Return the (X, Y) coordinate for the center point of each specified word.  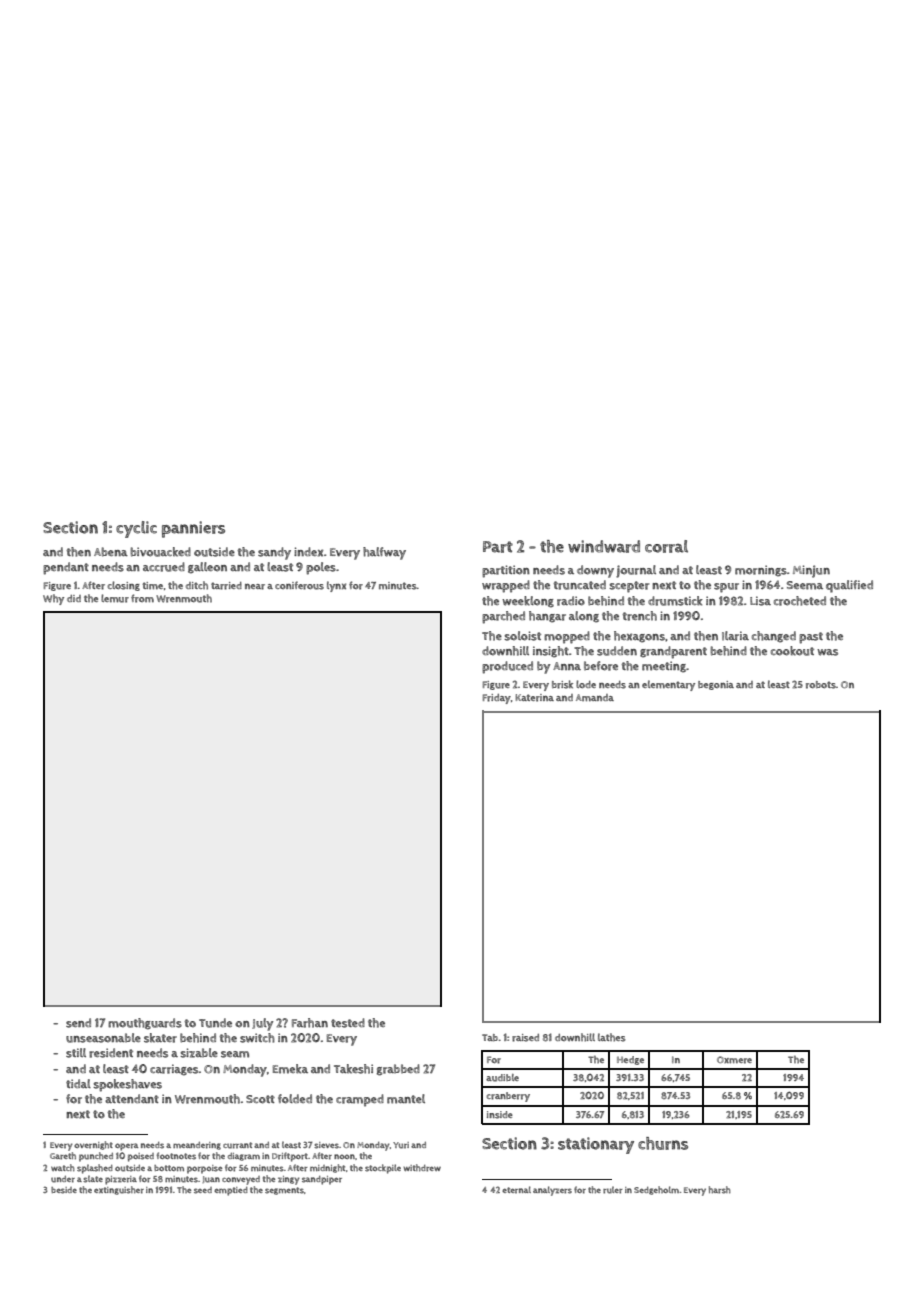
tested (348, 1023)
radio (571, 601)
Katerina (534, 698)
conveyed (241, 1180)
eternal (516, 1189)
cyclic (136, 529)
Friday (497, 699)
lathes (612, 1037)
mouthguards (145, 1024)
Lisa (760, 601)
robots (821, 685)
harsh (720, 1190)
